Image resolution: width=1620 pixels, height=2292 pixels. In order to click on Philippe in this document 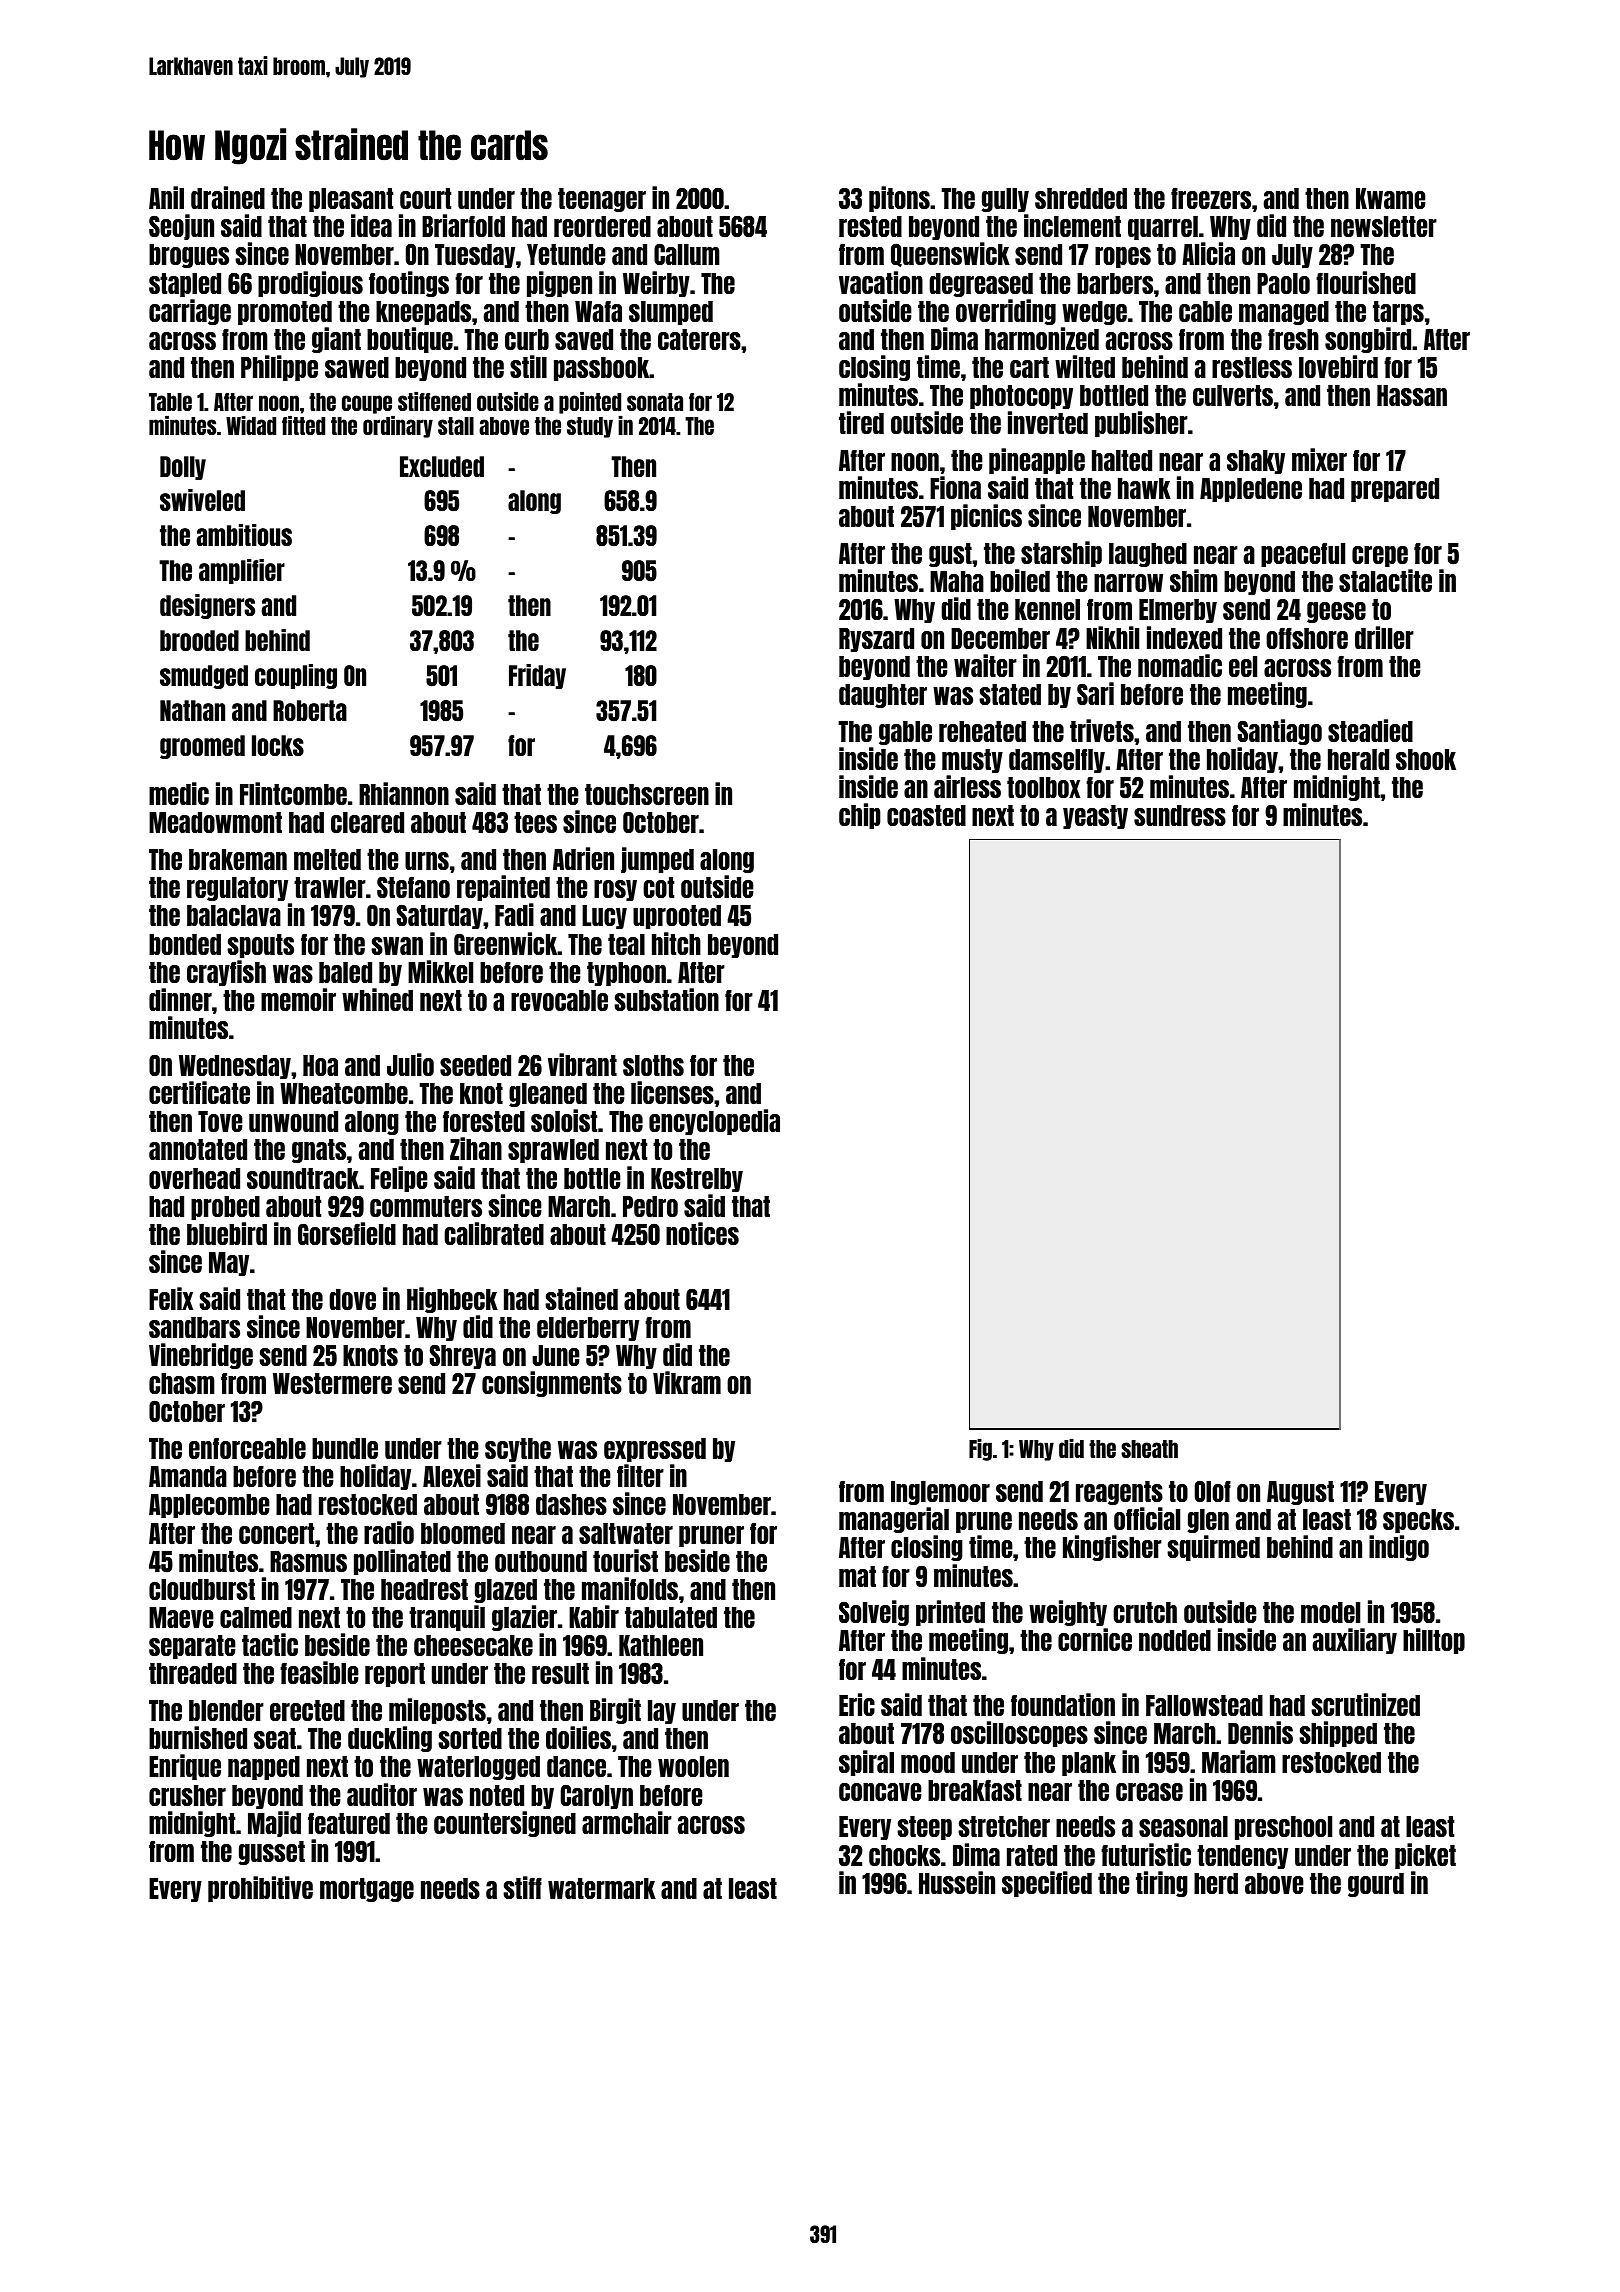, I will do `click(279, 368)`.
